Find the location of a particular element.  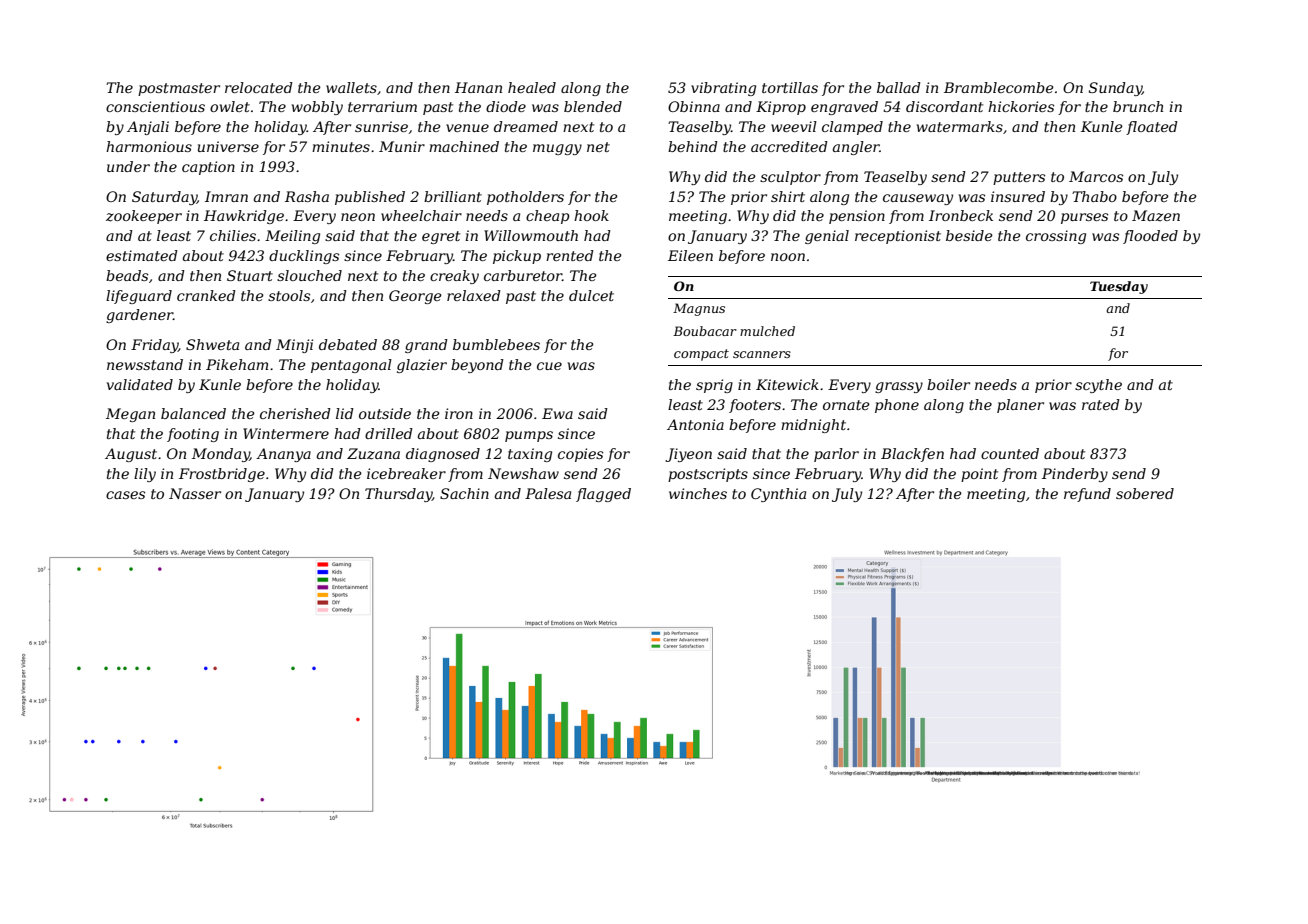

brunch is located at coordinates (1138, 106).
